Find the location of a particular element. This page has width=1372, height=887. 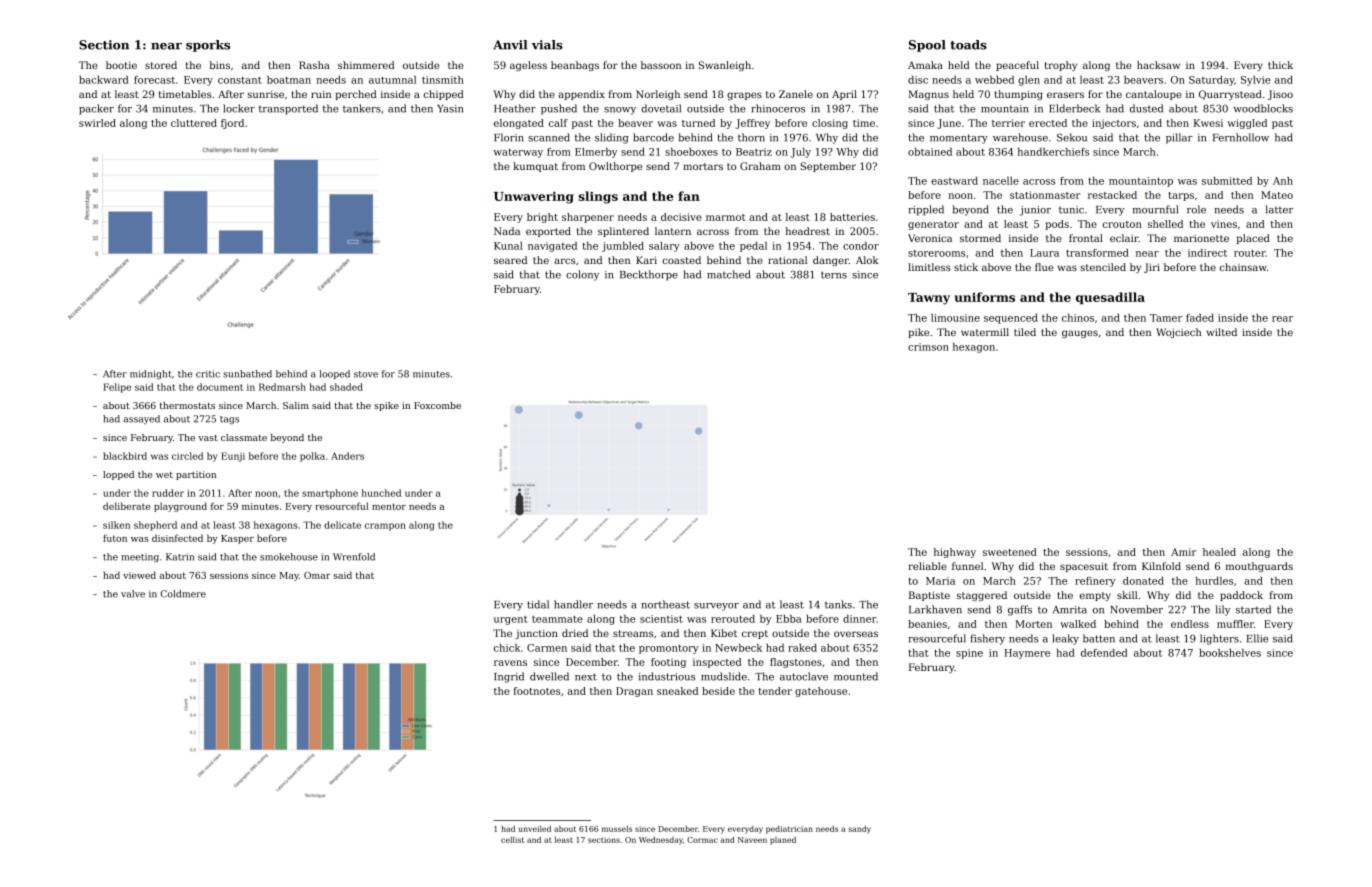

Amir is located at coordinates (1183, 552).
